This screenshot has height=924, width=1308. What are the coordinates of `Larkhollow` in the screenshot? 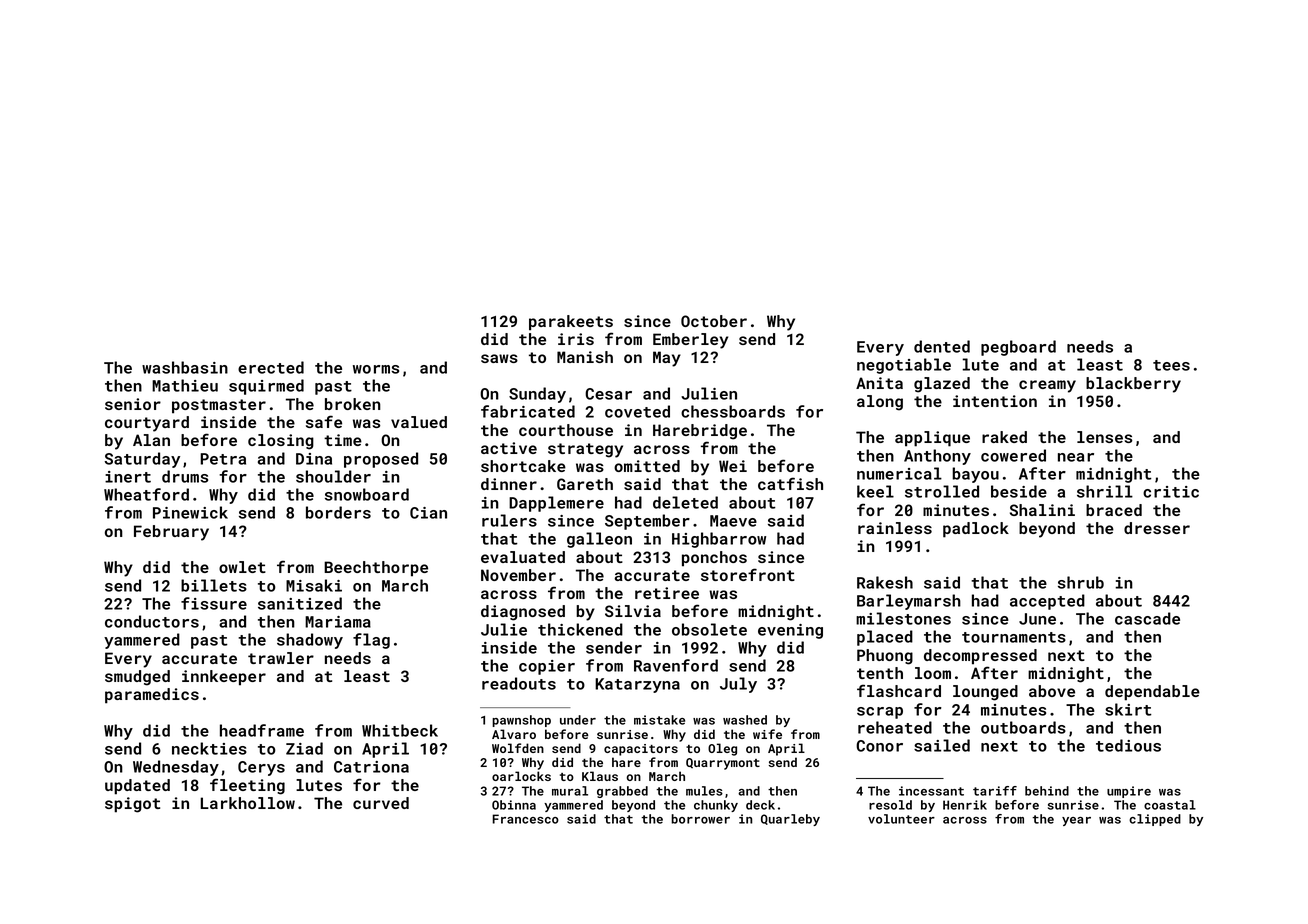 It's located at (248, 803).
